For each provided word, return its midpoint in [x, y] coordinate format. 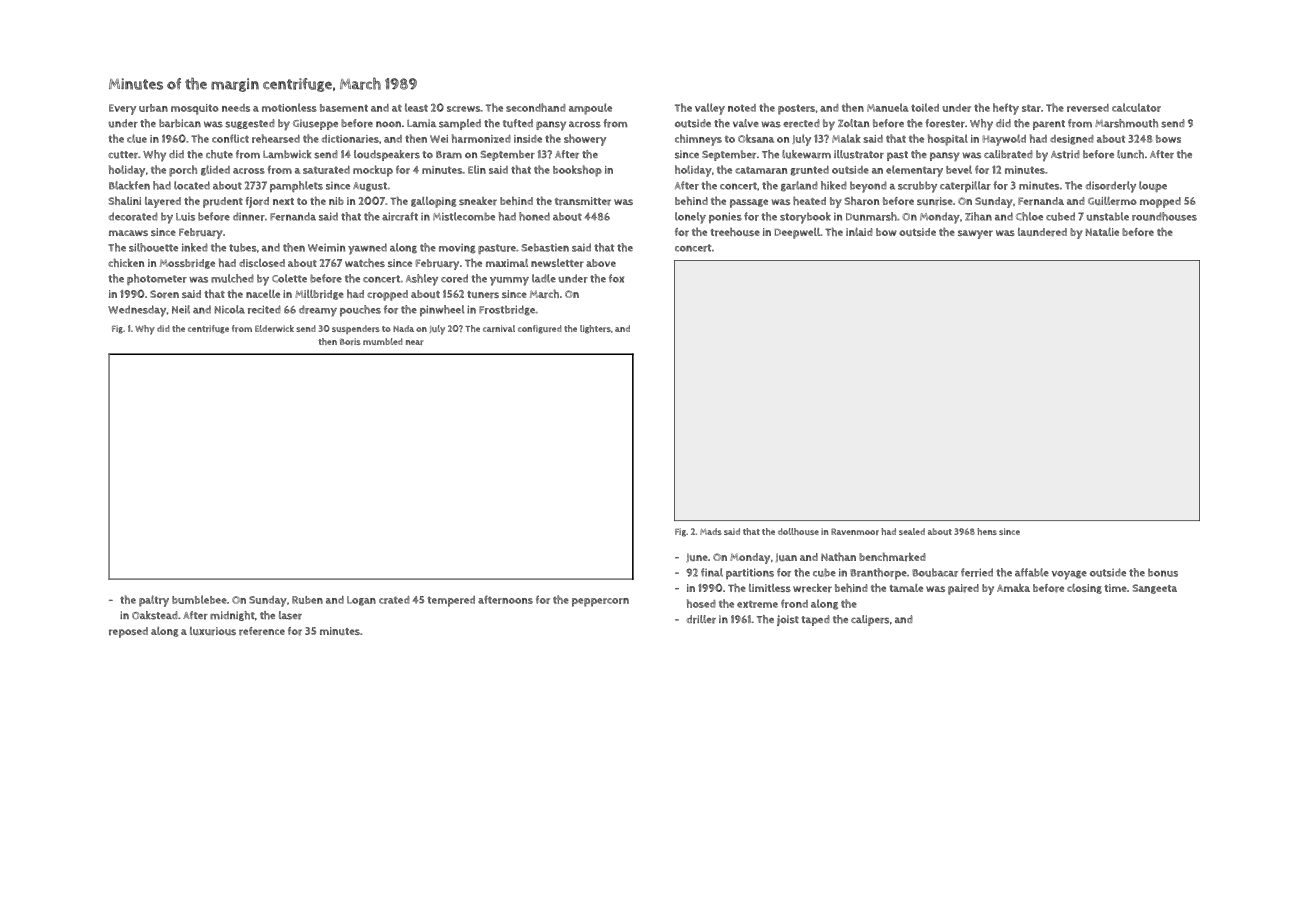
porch [183, 171]
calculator [1136, 107]
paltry [154, 601]
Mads [711, 531]
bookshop [577, 171]
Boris [350, 341]
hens [987, 531]
